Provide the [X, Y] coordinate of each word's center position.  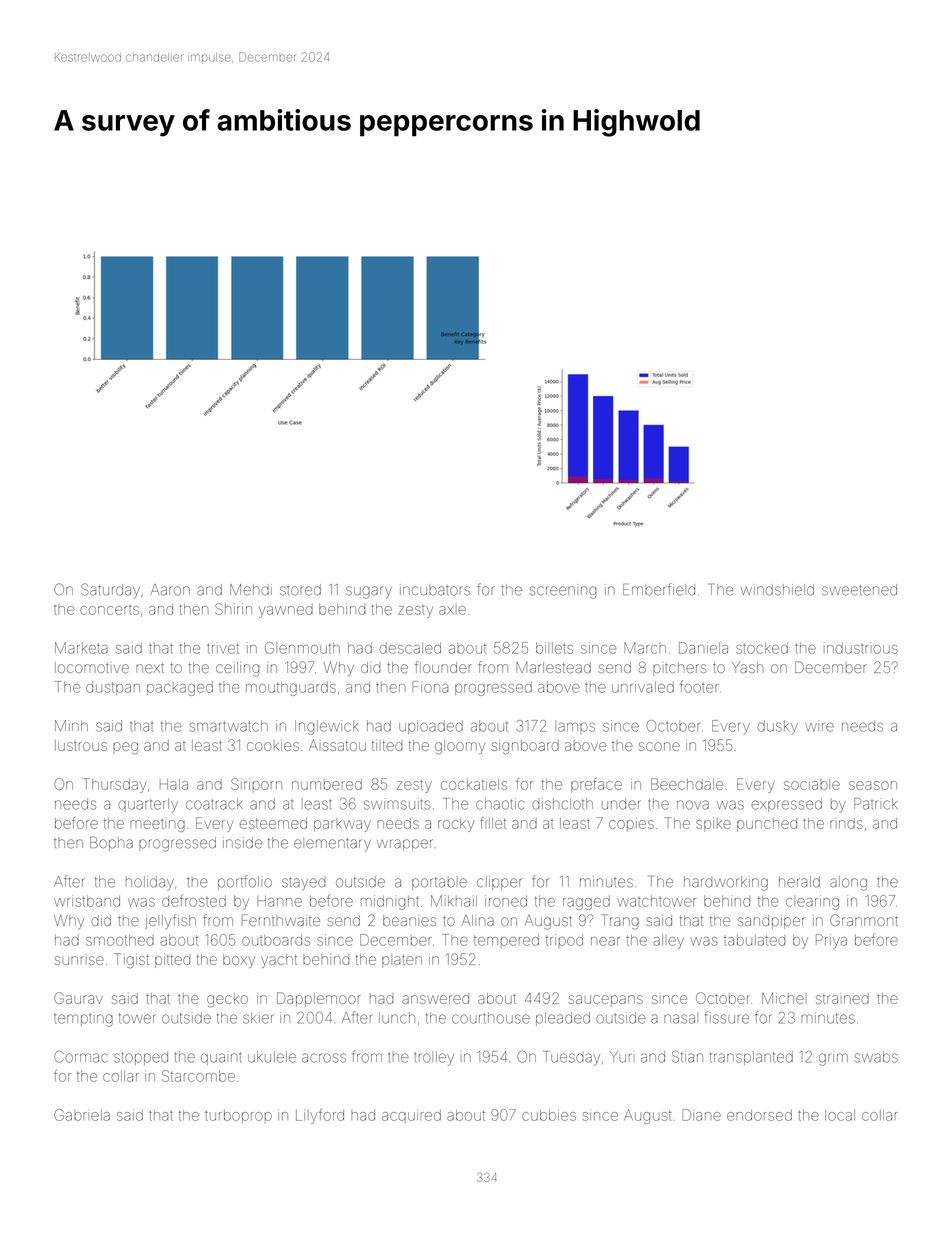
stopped [141, 1058]
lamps [575, 727]
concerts [109, 610]
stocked [762, 648]
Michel [784, 998]
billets [554, 648]
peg [125, 748]
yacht [279, 961]
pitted [172, 961]
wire [819, 727]
